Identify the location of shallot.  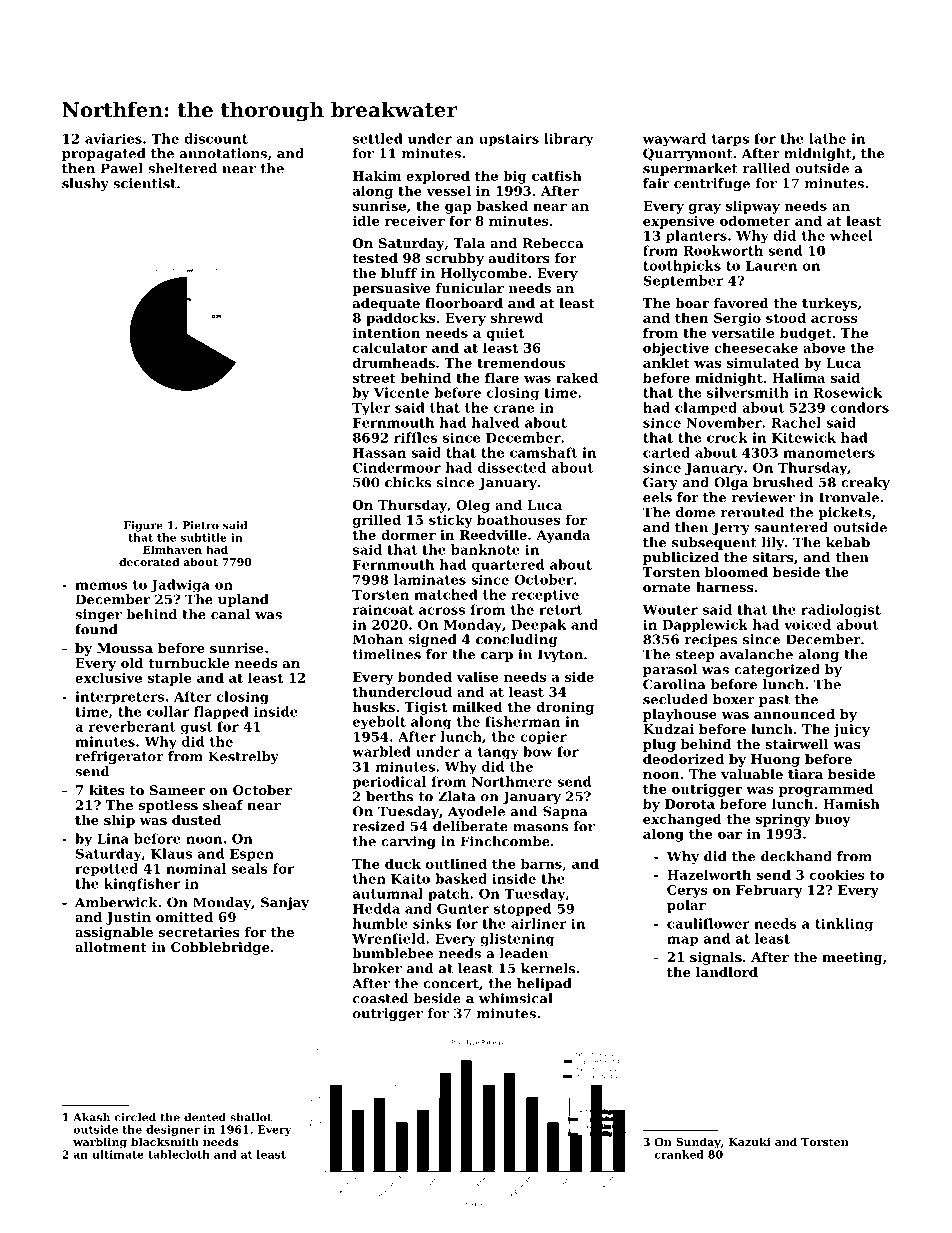
(251, 1117).
